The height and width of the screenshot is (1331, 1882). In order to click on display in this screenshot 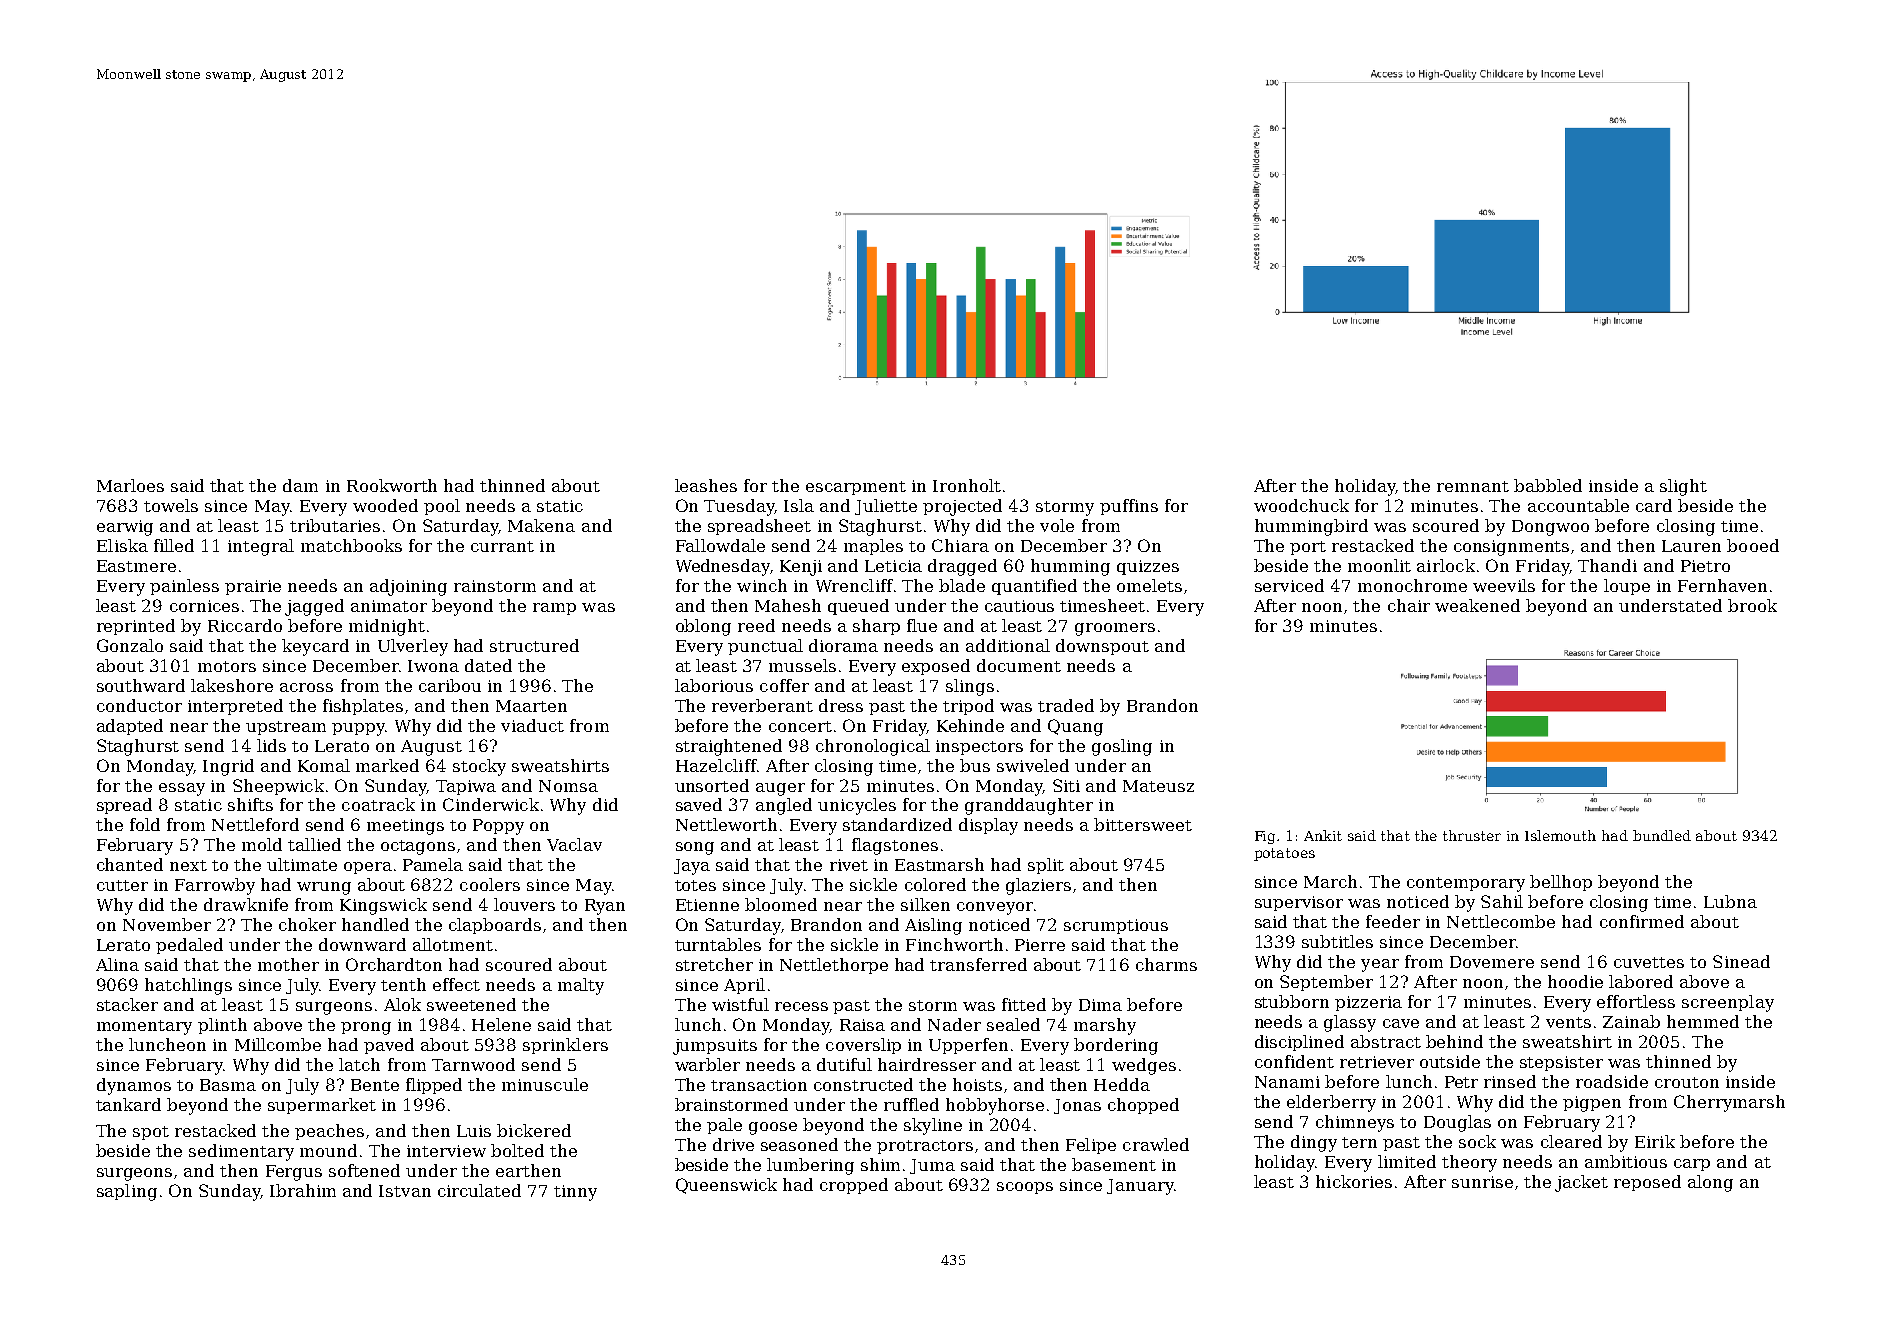, I will do `click(988, 826)`.
